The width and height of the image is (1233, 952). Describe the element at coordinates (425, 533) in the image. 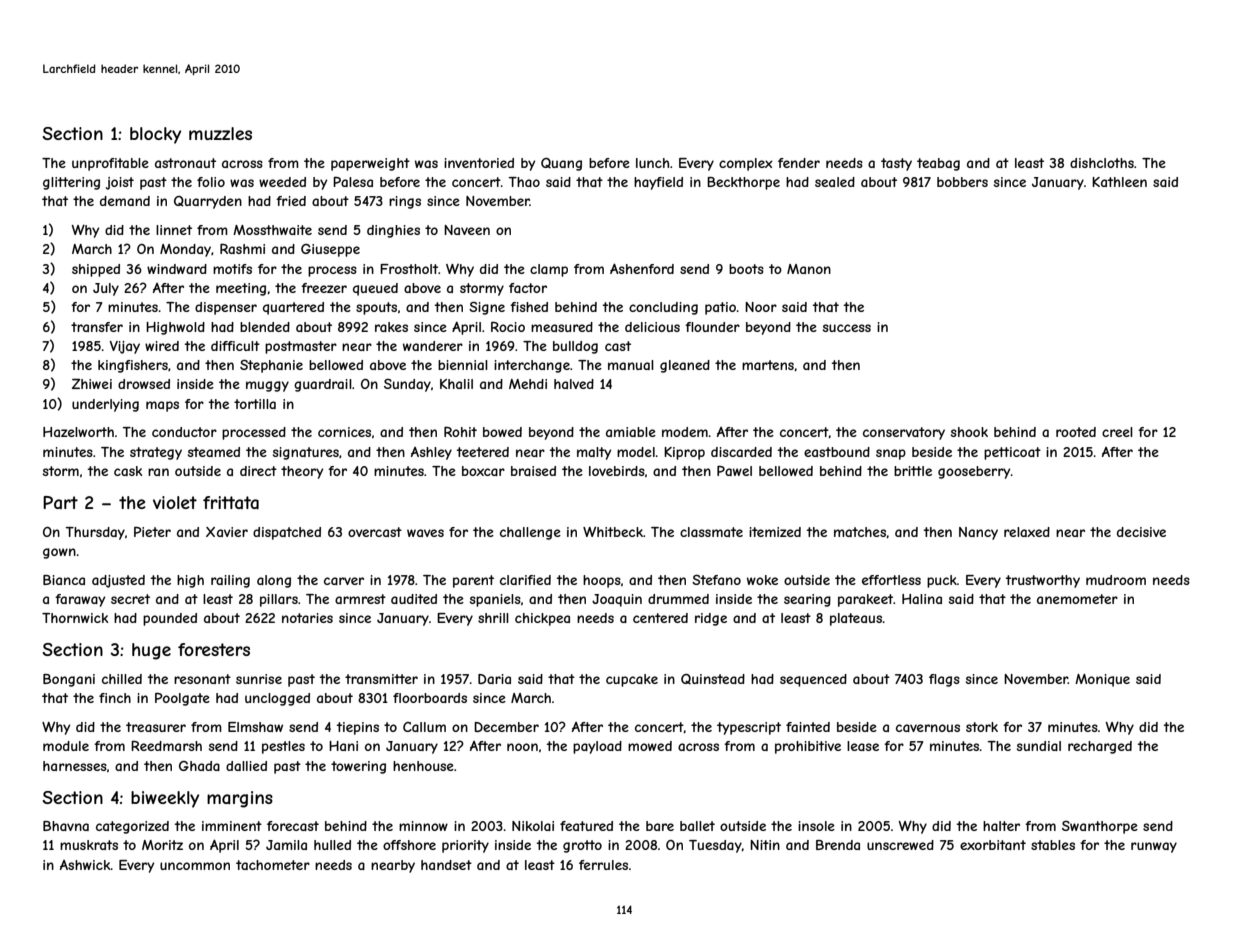

I see `waves` at that location.
